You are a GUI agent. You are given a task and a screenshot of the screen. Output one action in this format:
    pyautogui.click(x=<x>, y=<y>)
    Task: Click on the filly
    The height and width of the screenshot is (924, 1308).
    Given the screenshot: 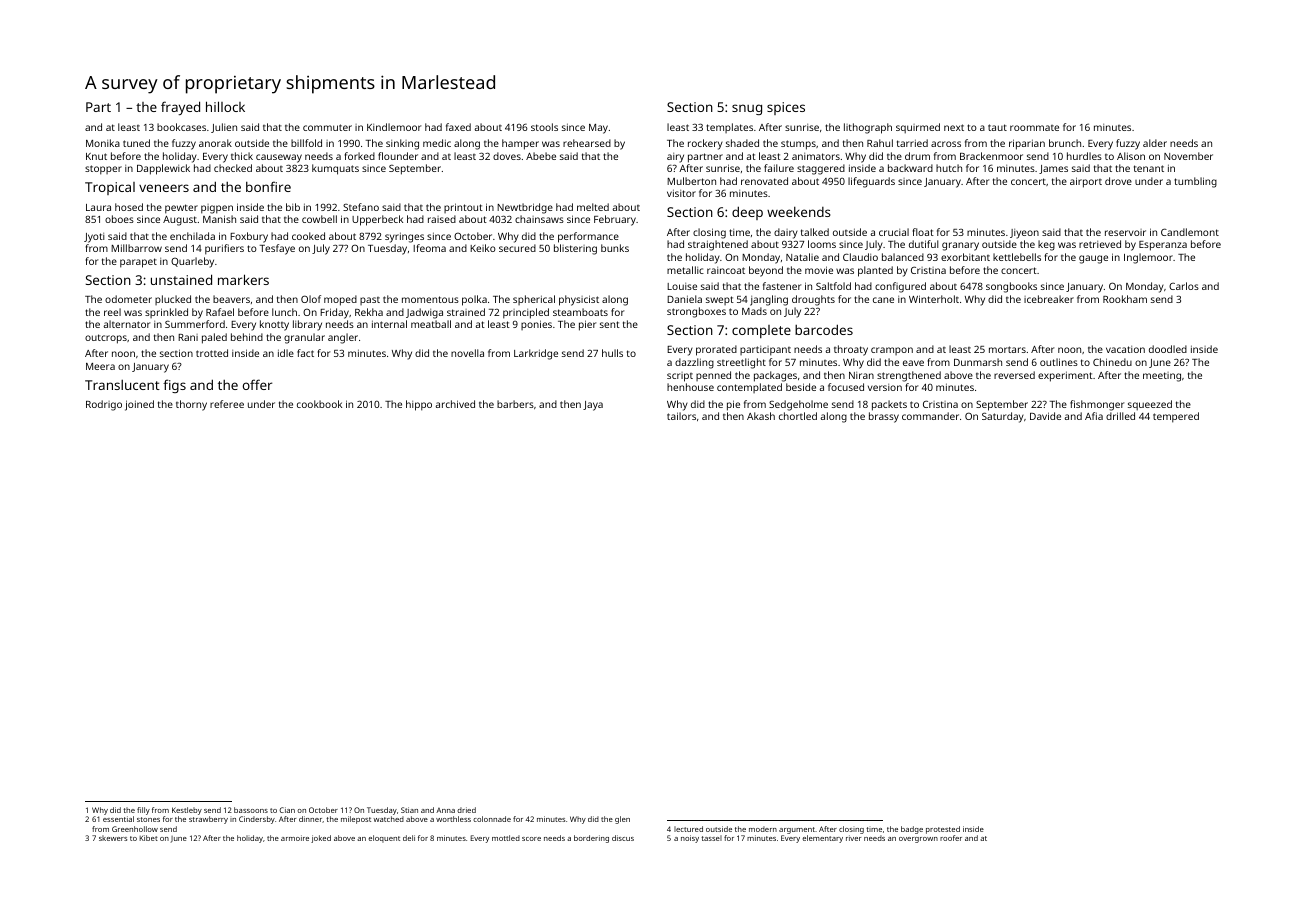 What is the action you would take?
    pyautogui.click(x=143, y=811)
